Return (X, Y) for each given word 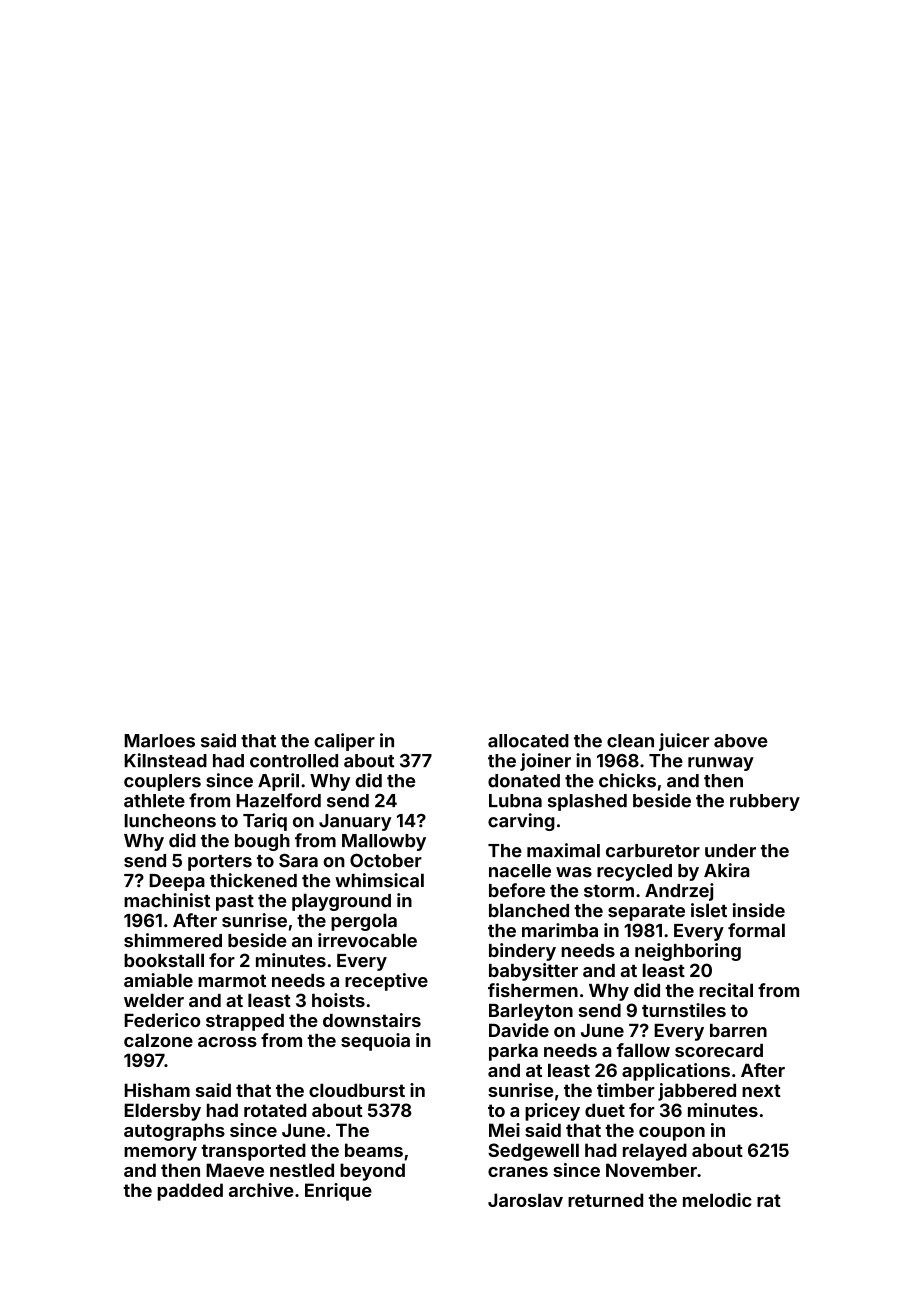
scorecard (719, 1050)
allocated (528, 741)
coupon (672, 1134)
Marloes (159, 741)
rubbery (765, 802)
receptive (386, 982)
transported (253, 1152)
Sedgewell (533, 1152)
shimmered (173, 940)
